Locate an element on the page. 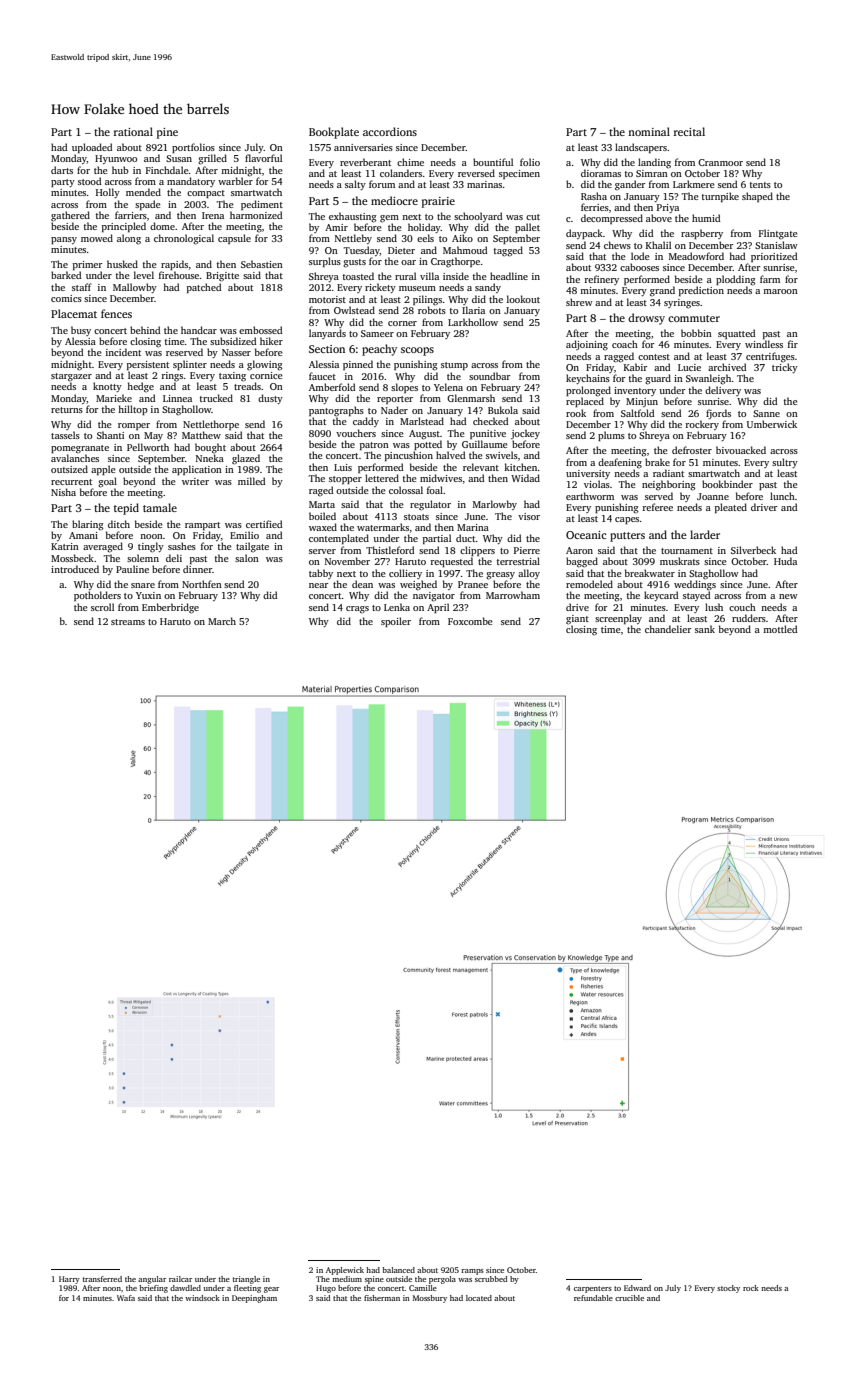 This page has height=1400, width=849. forum is located at coordinates (382, 184).
